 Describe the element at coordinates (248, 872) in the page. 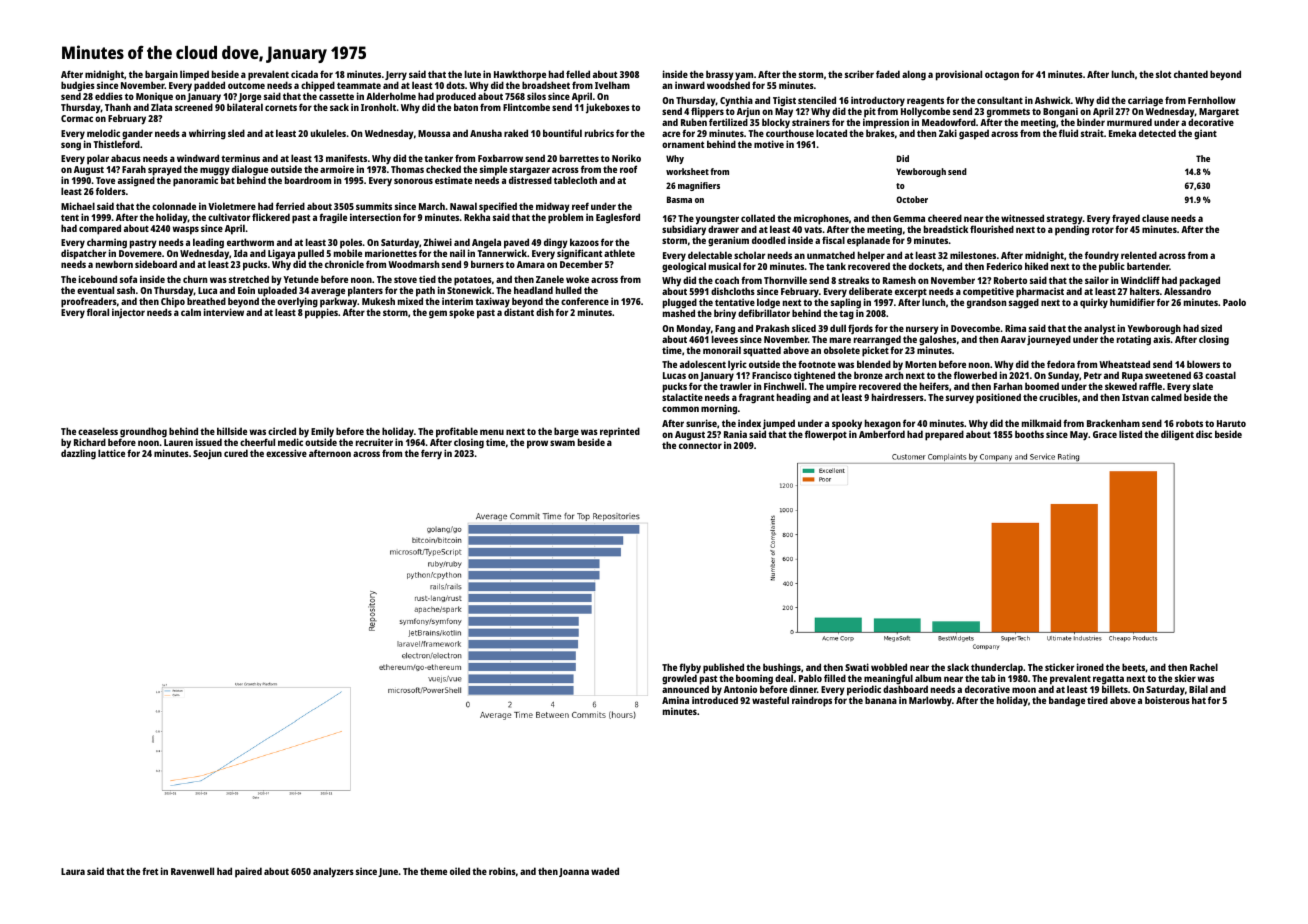

I see `paired` at that location.
